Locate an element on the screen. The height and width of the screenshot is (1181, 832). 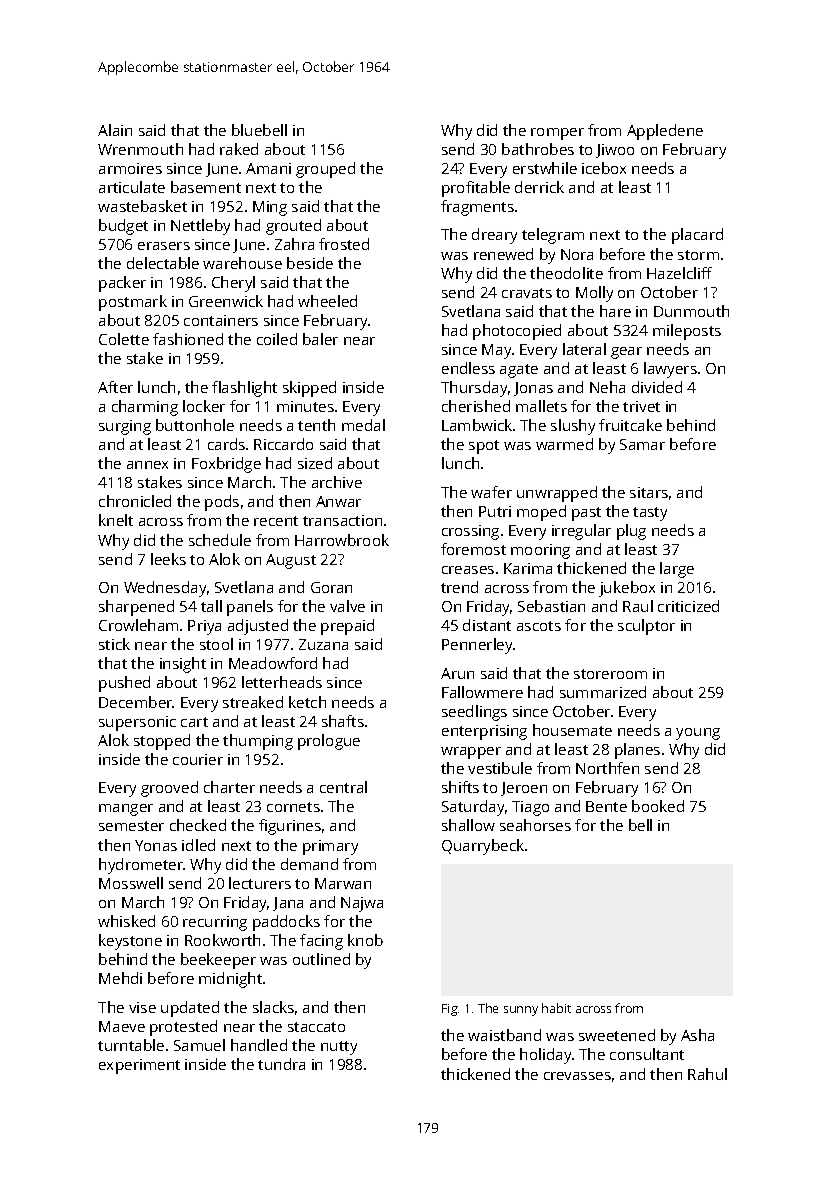
shallow is located at coordinates (468, 825).
